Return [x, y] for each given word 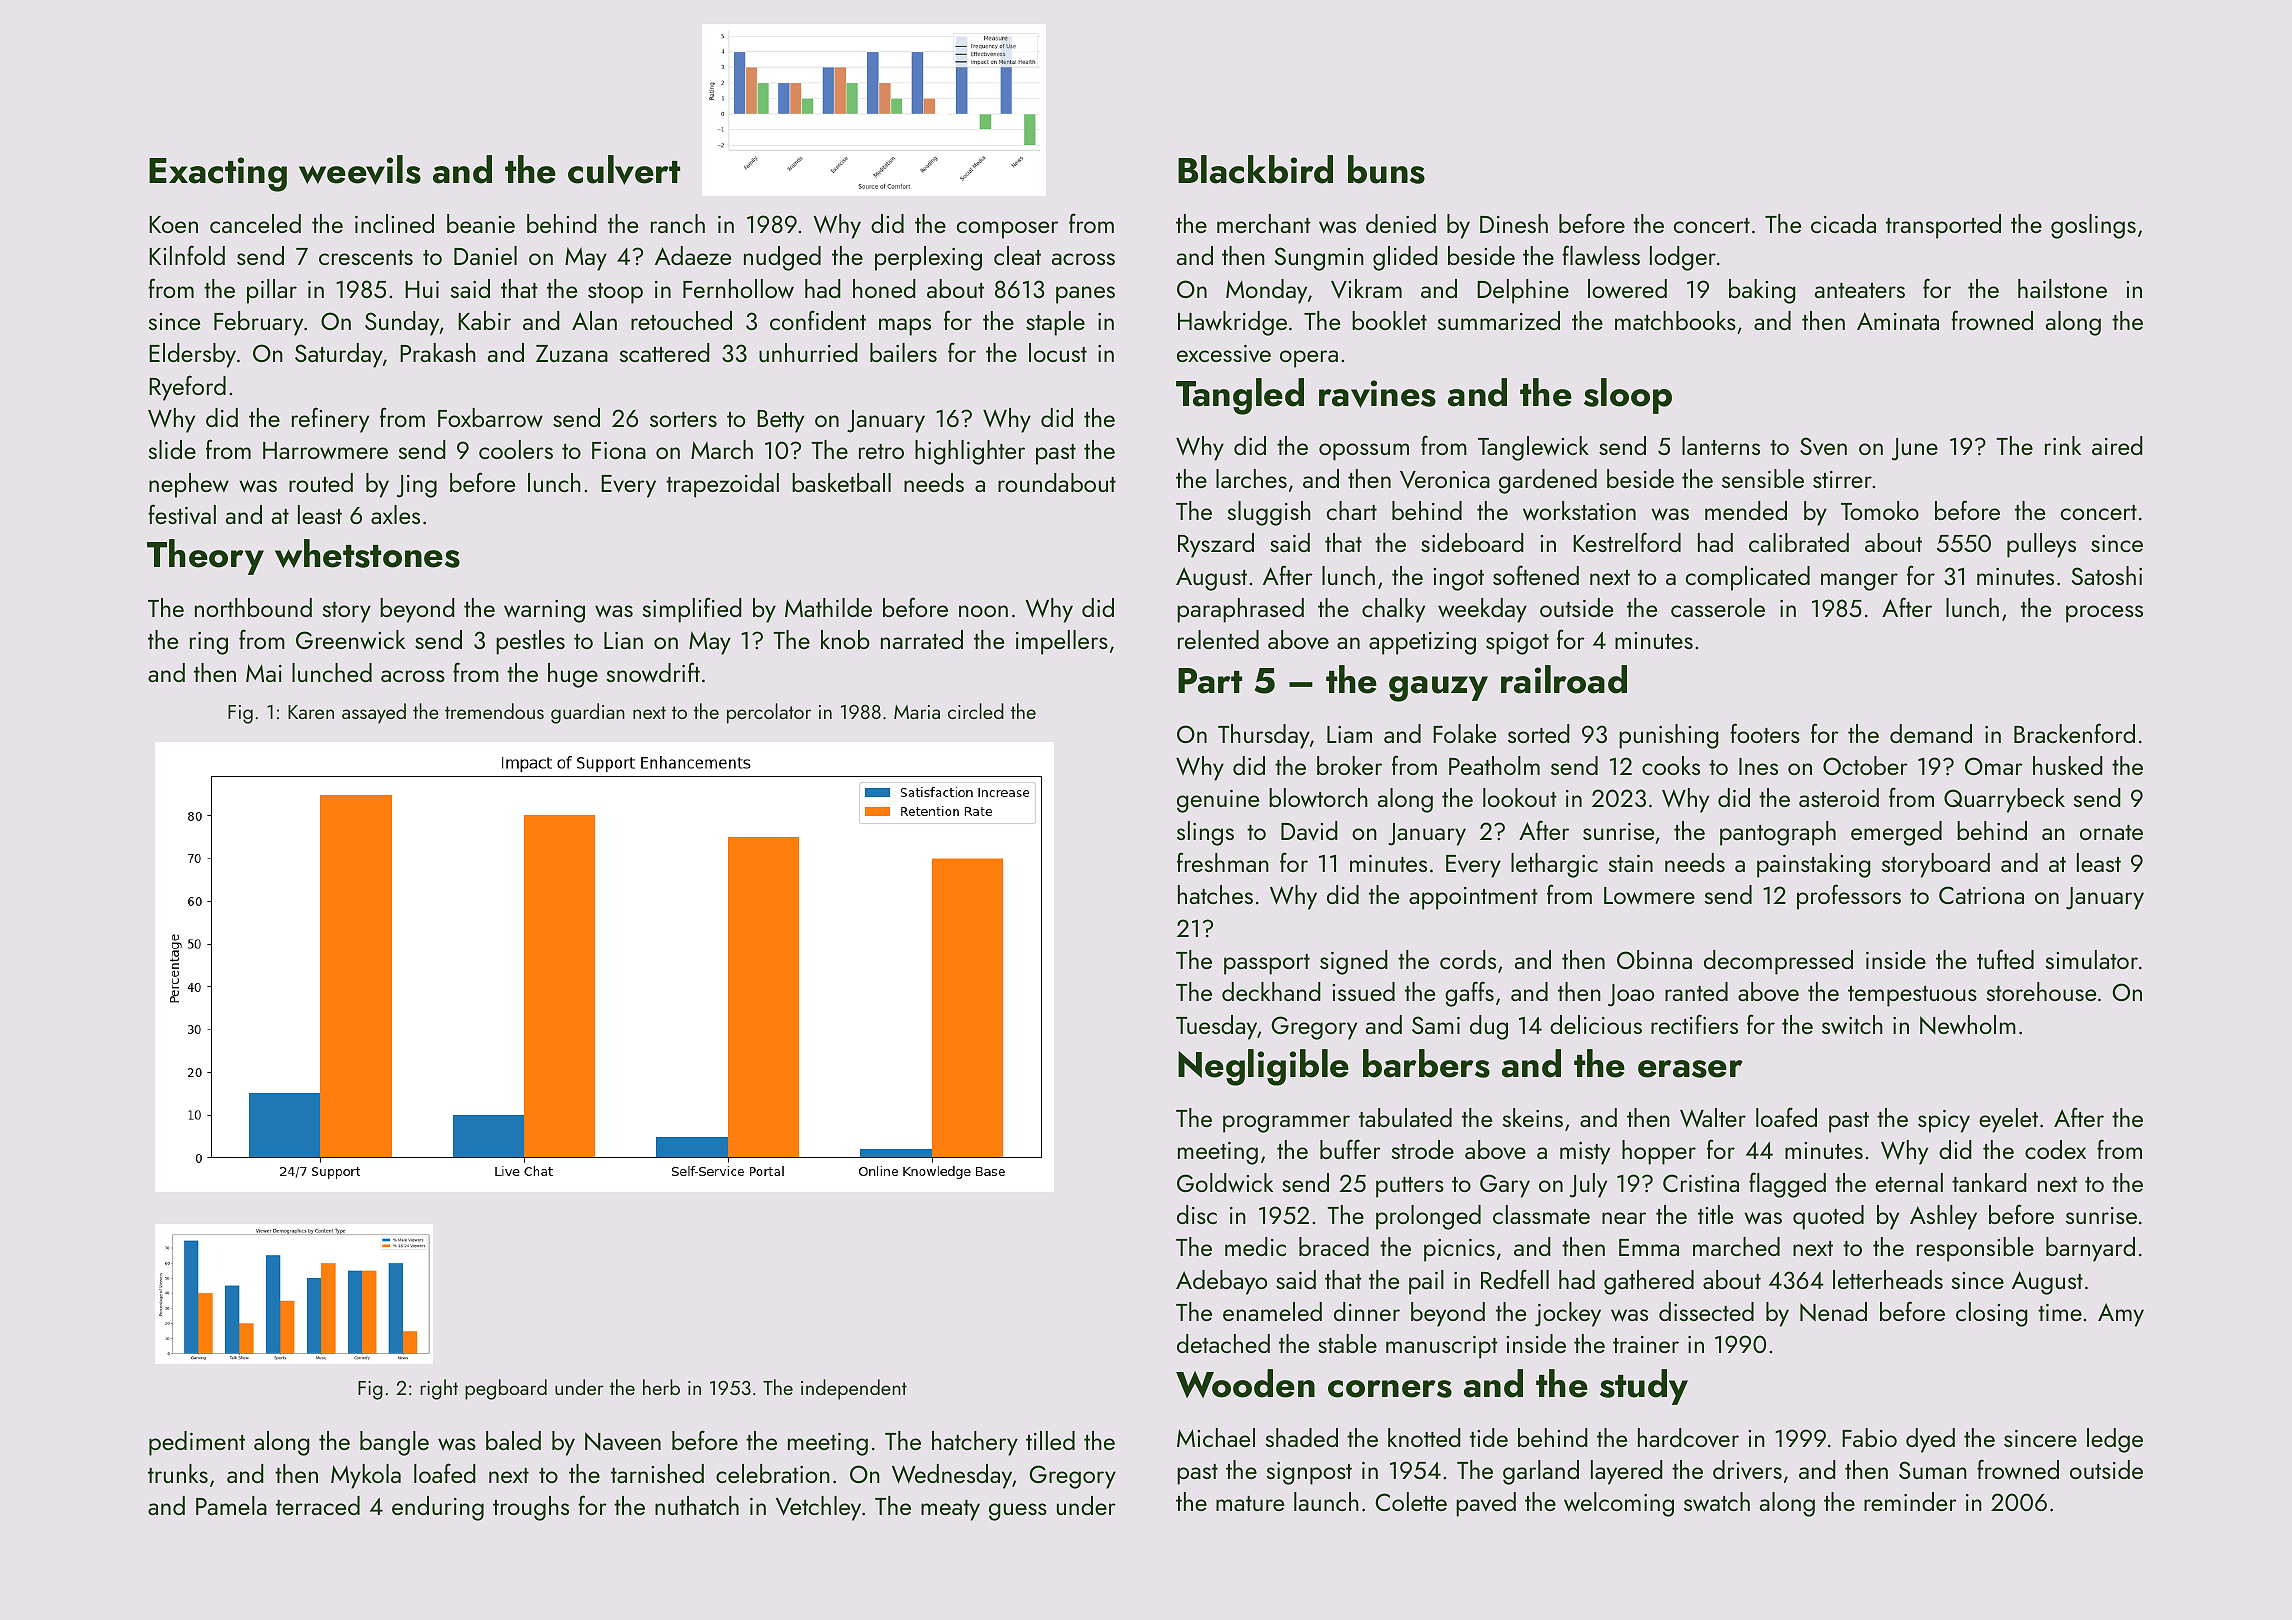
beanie [481, 223]
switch [1852, 1025]
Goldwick [1225, 1183]
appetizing [1422, 643]
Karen [311, 712]
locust [1058, 352]
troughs [531, 1508]
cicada [1843, 223]
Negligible [1263, 1067]
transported [1943, 226]
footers [1765, 733]
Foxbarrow [490, 418]
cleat [1017, 255]
